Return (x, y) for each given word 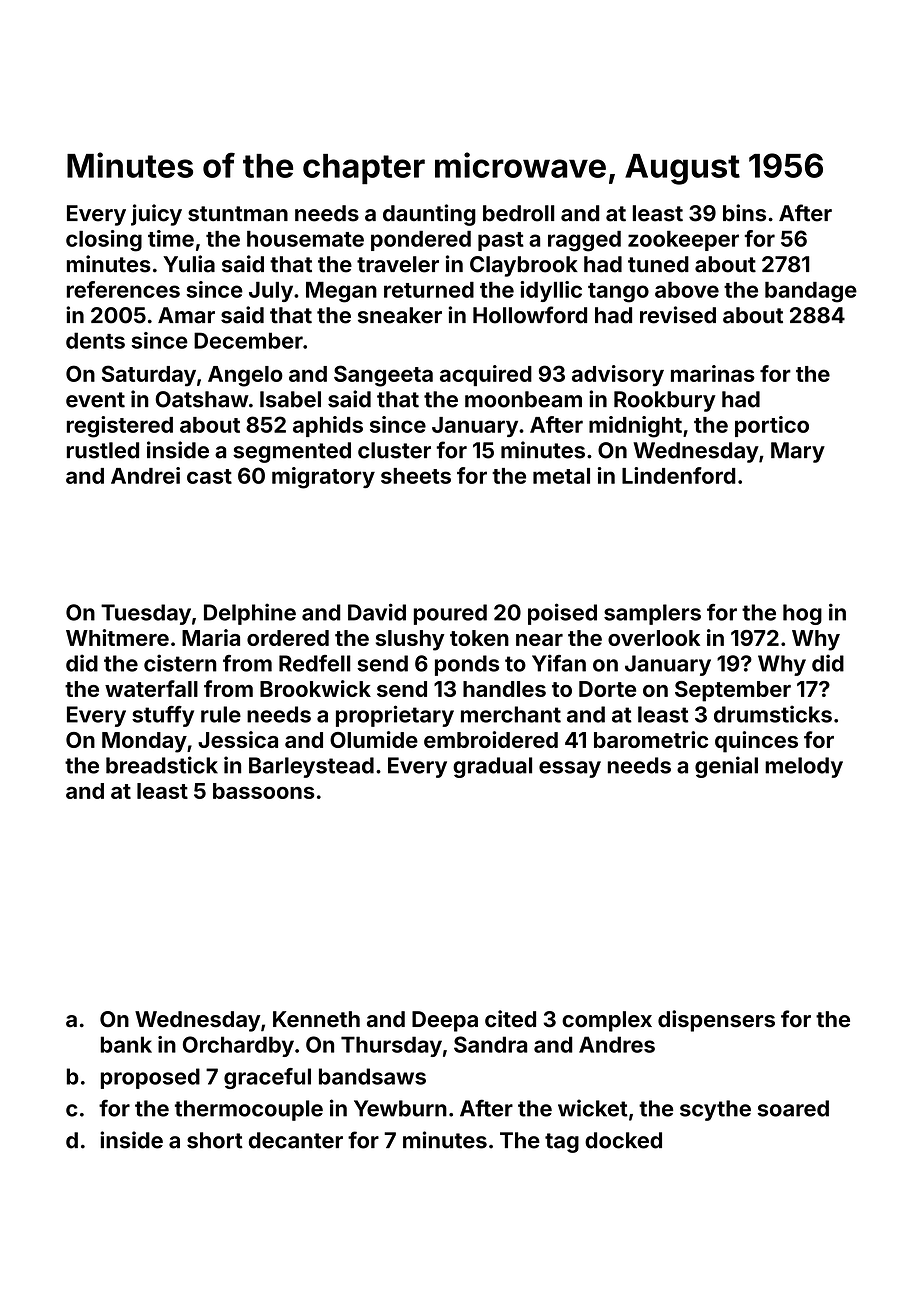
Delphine (250, 614)
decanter (296, 1140)
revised (678, 315)
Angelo (245, 376)
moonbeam (523, 399)
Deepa (445, 1021)
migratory (323, 478)
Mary (798, 452)
